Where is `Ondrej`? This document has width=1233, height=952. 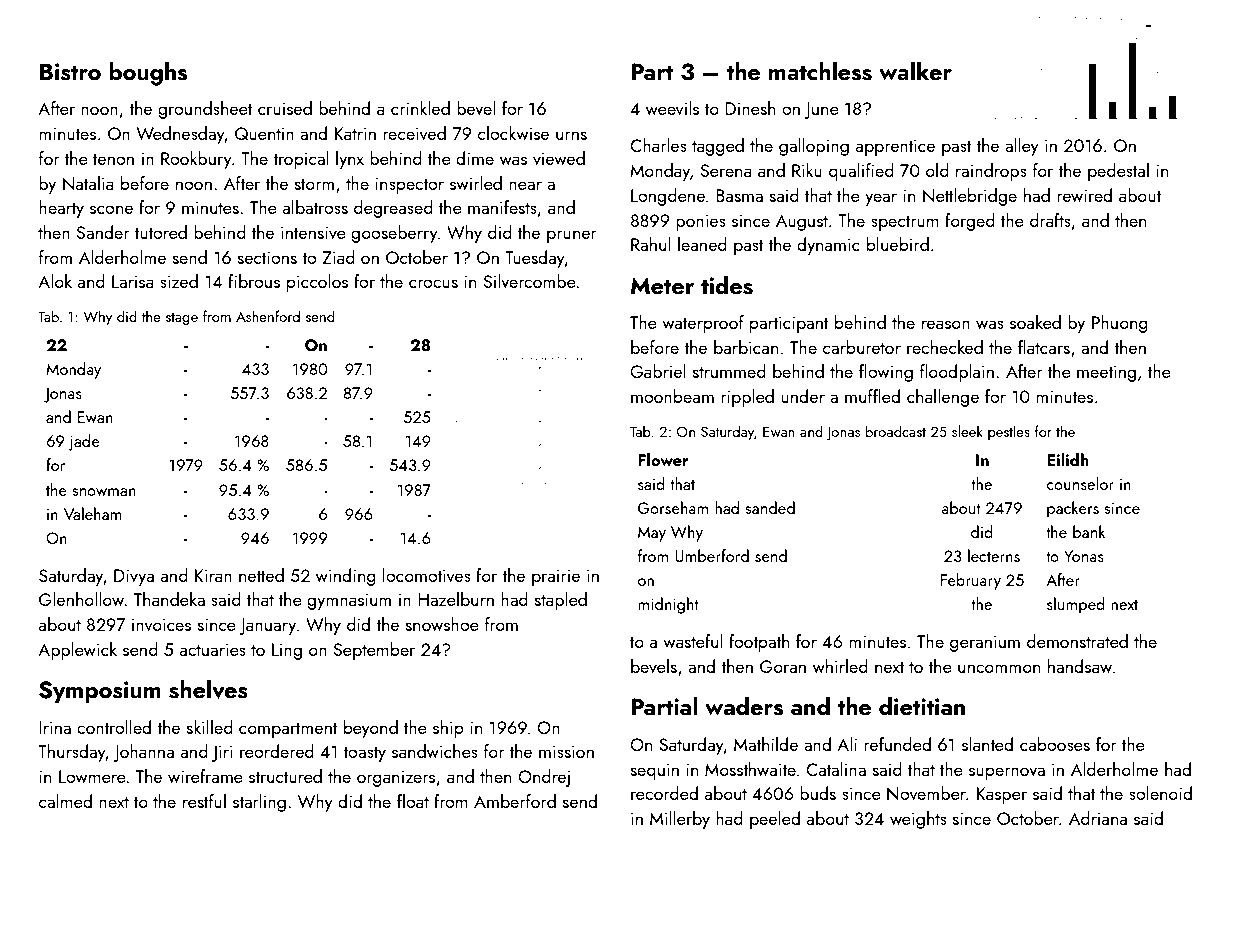
Ondrej is located at coordinates (544, 778).
